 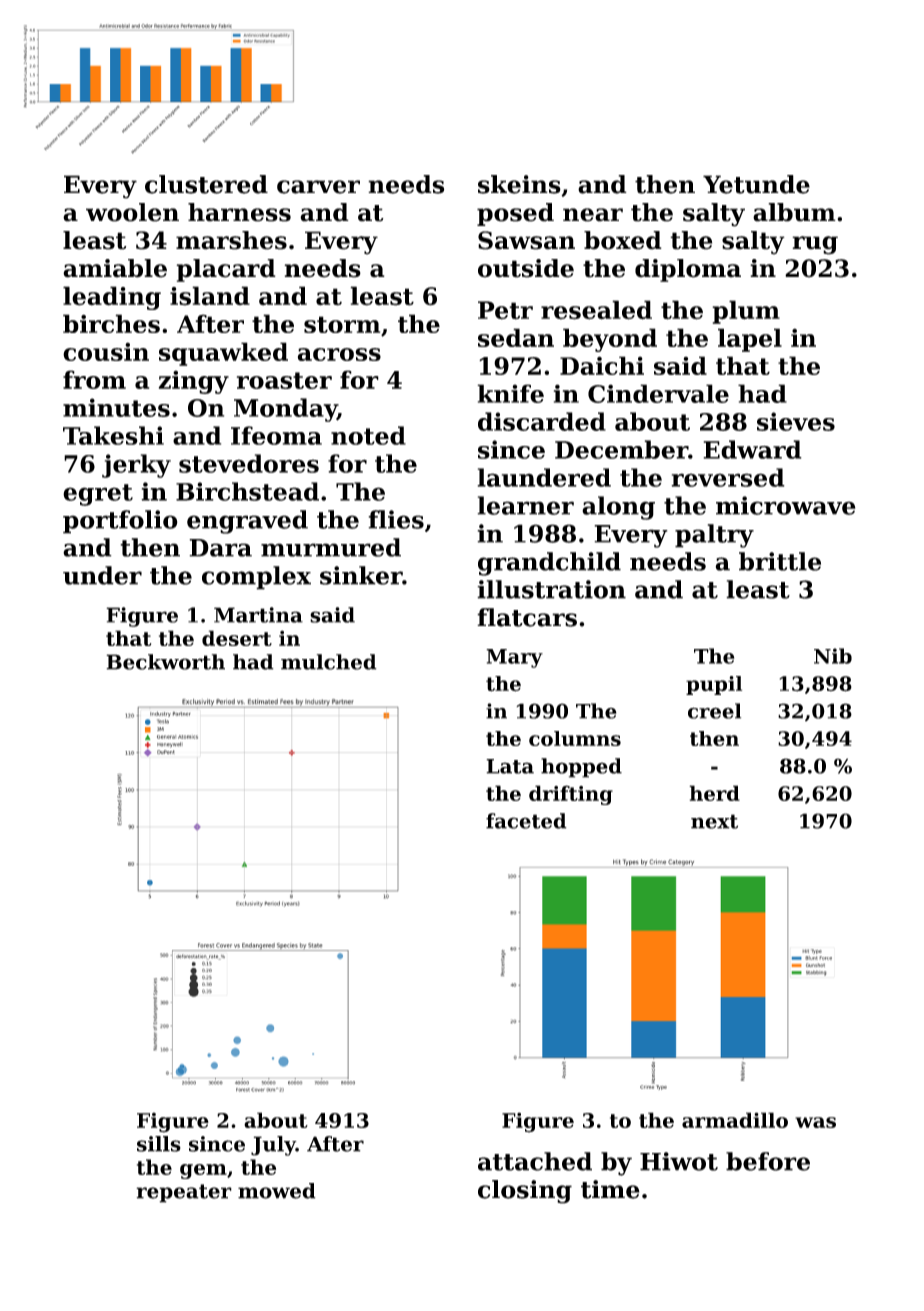 What do you see at coordinates (714, 821) in the screenshot?
I see `next` at bounding box center [714, 821].
